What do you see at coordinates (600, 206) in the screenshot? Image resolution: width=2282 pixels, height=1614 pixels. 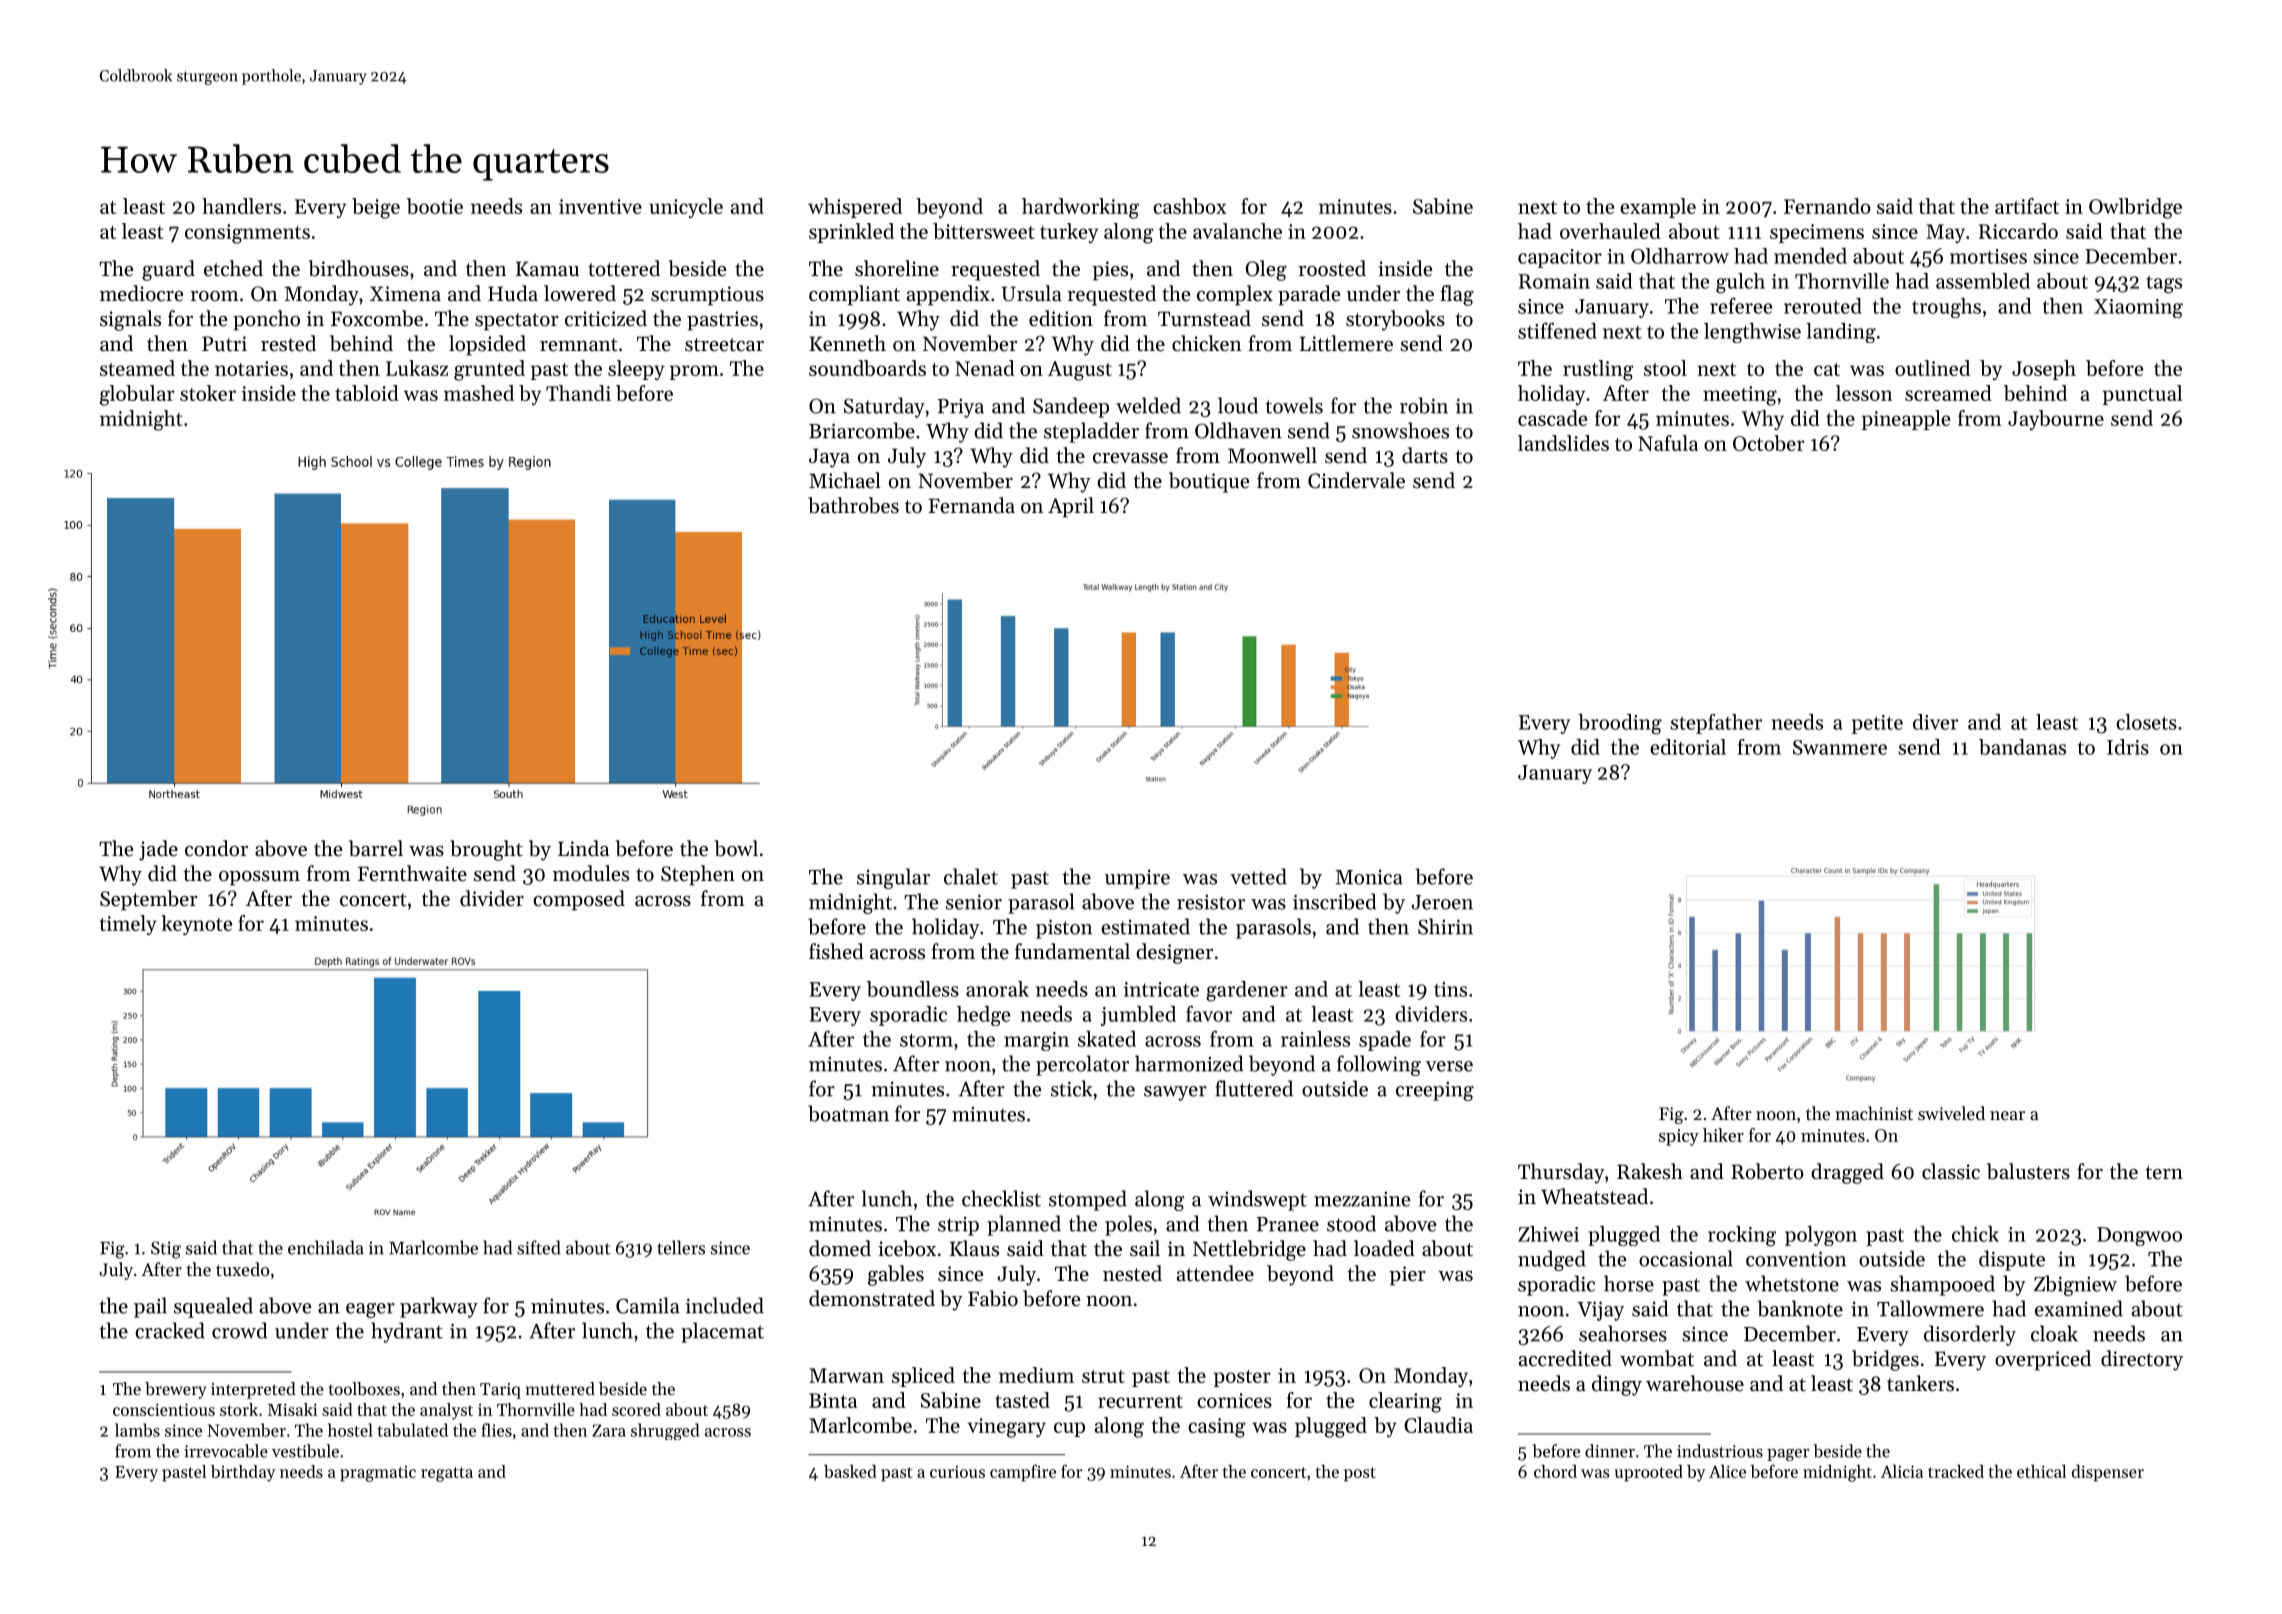 I see `inventive` at bounding box center [600, 206].
